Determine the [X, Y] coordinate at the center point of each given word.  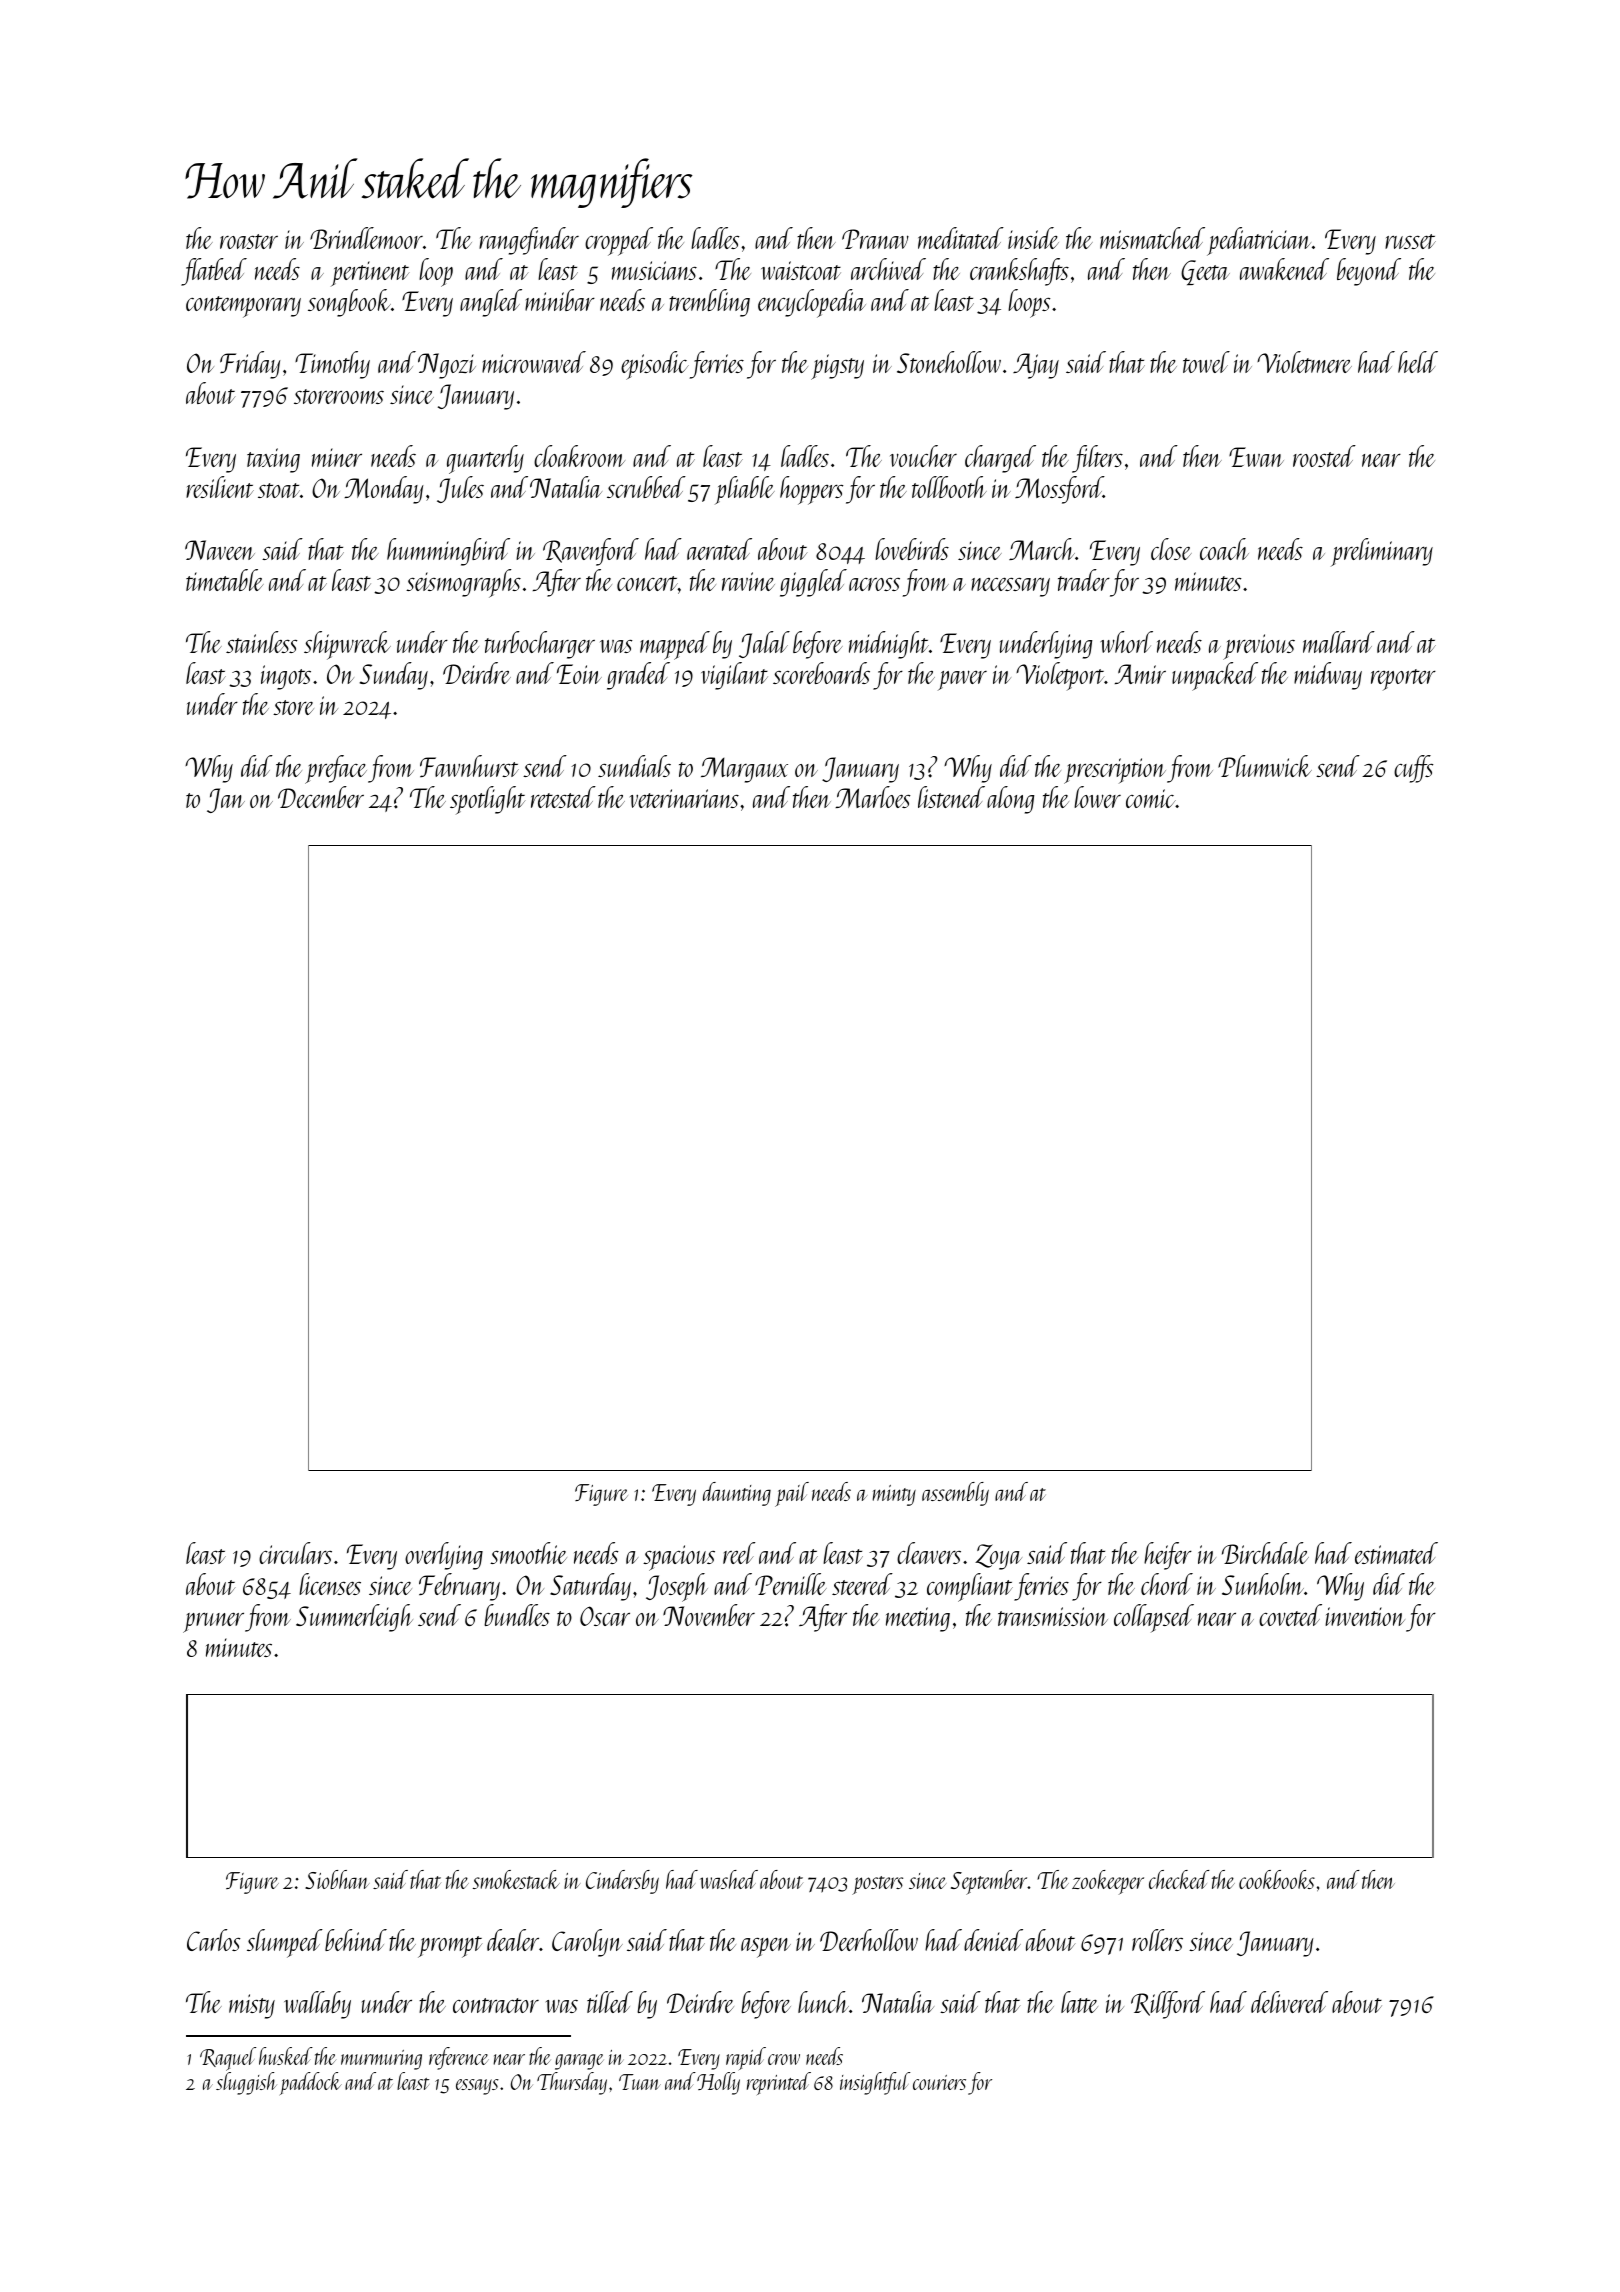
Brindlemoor [366, 238]
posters [877, 1885]
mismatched [1152, 238]
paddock [311, 2083]
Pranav [875, 239]
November [709, 1615]
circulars [295, 1553]
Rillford [1168, 2005]
